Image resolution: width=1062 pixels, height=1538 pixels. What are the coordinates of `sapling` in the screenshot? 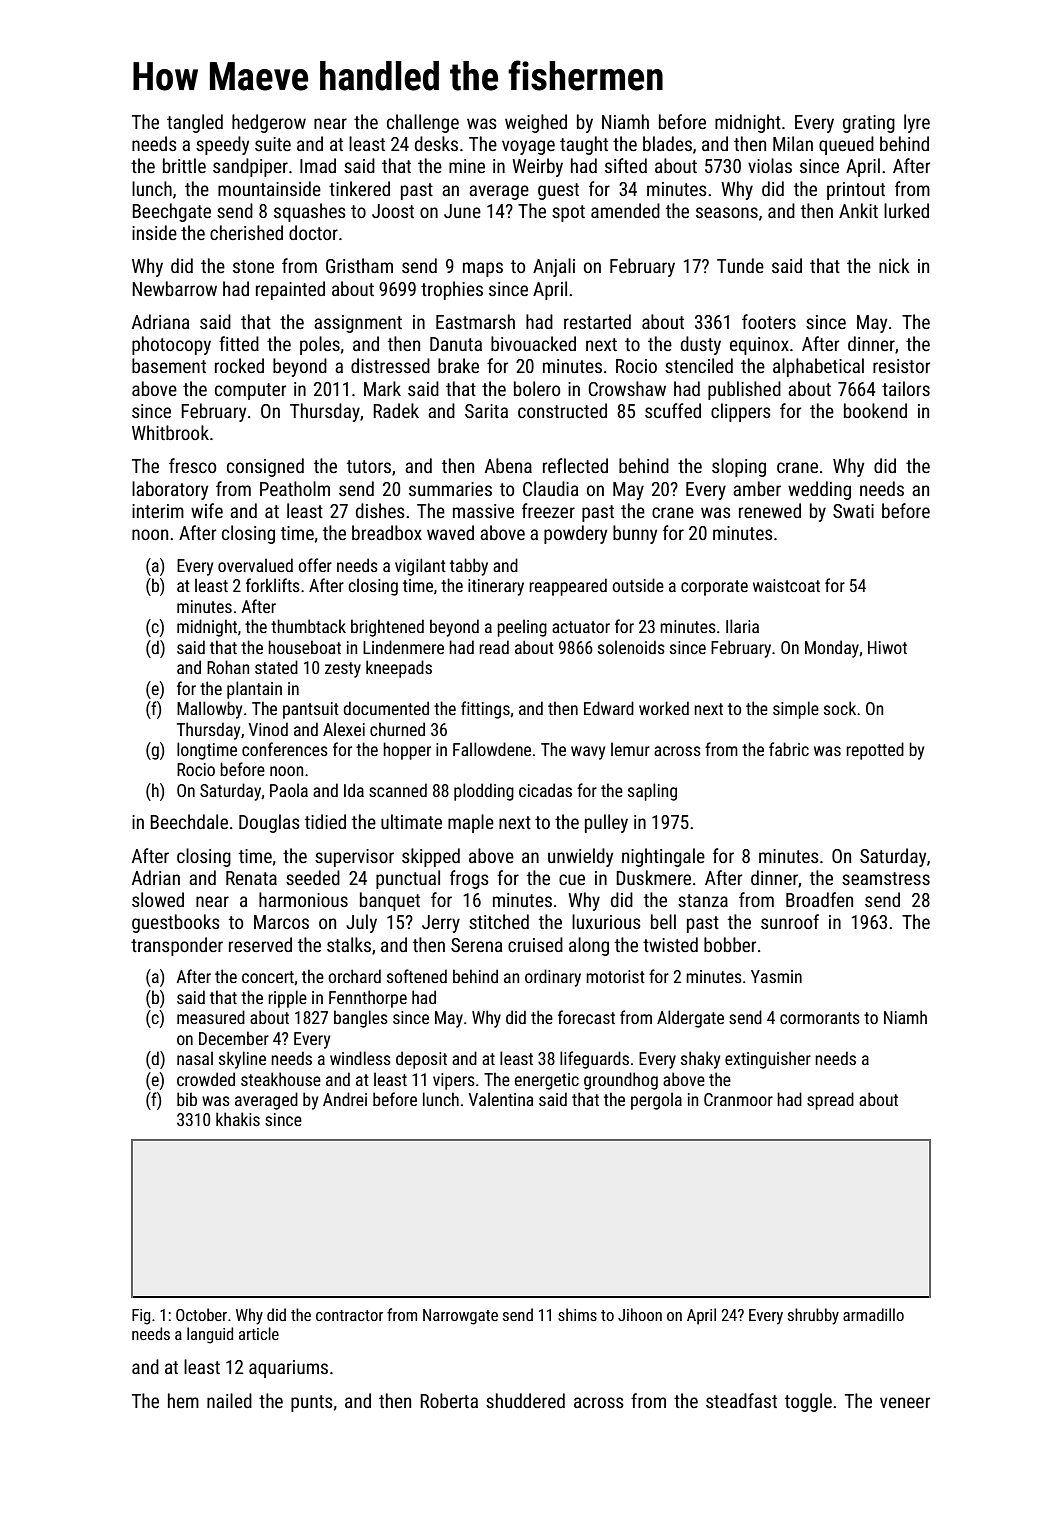 It's located at (652, 792).
